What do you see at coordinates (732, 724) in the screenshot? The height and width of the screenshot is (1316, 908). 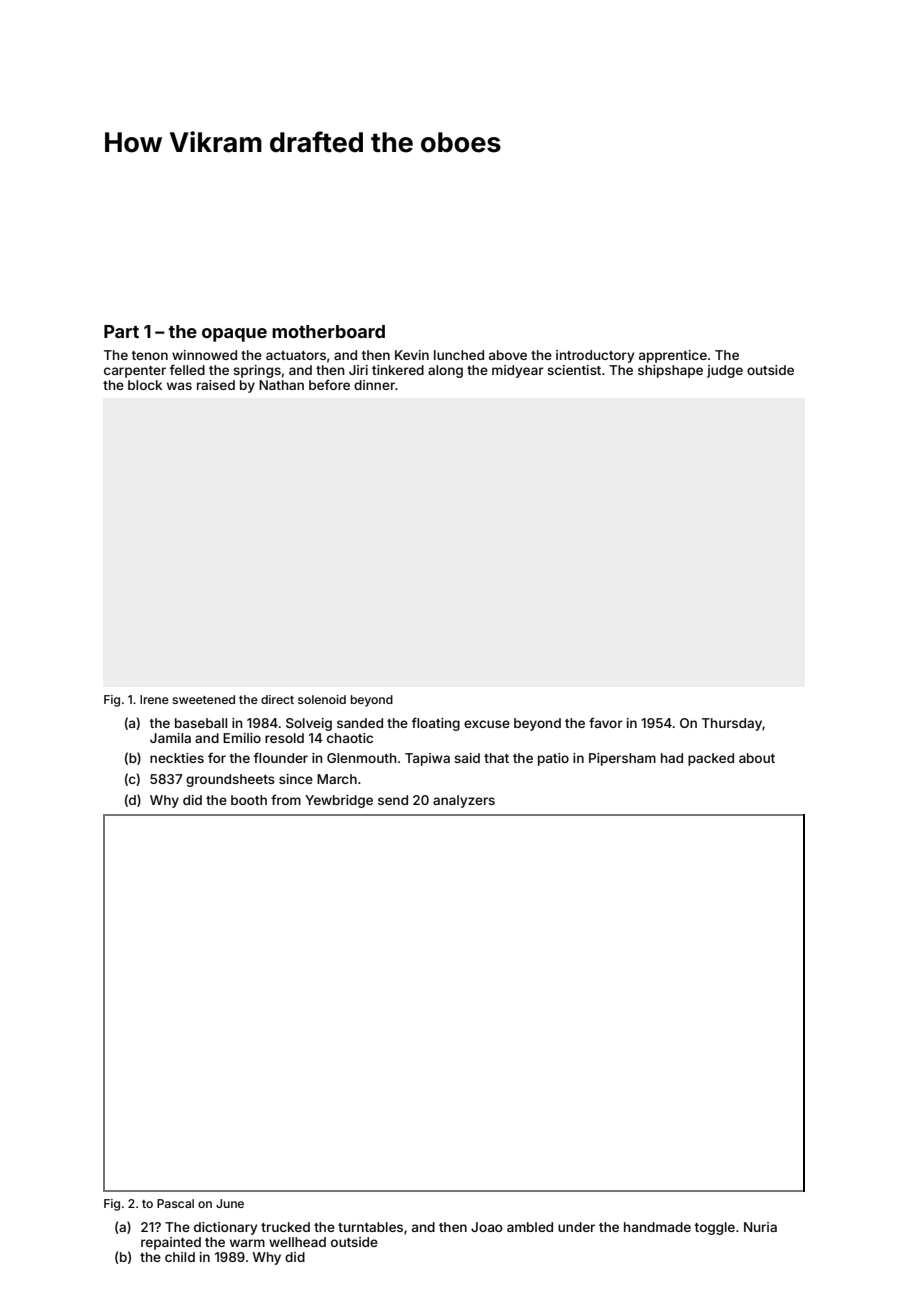 I see `Thursday` at bounding box center [732, 724].
